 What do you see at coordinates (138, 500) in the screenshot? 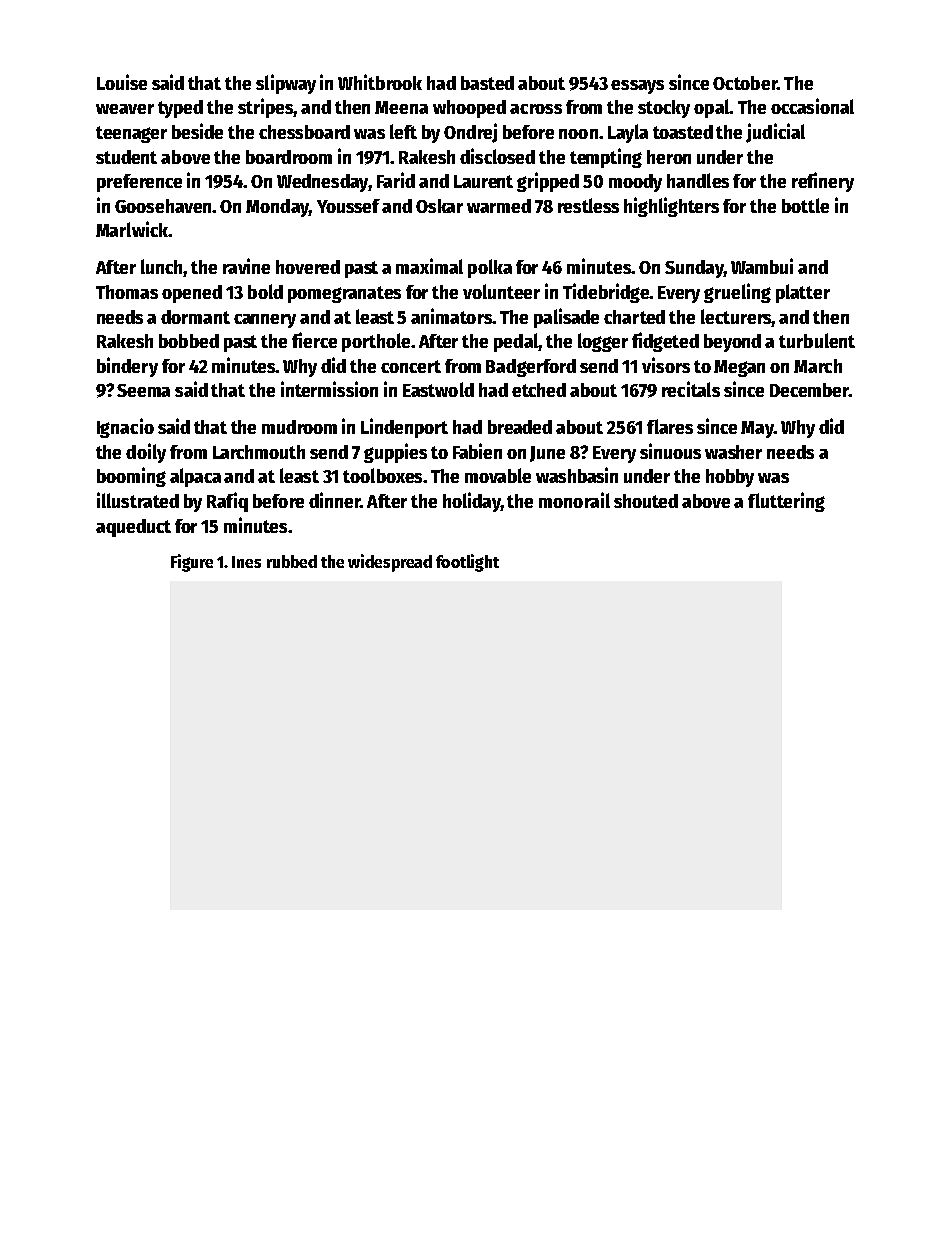
I see `illustrated` at bounding box center [138, 500].
